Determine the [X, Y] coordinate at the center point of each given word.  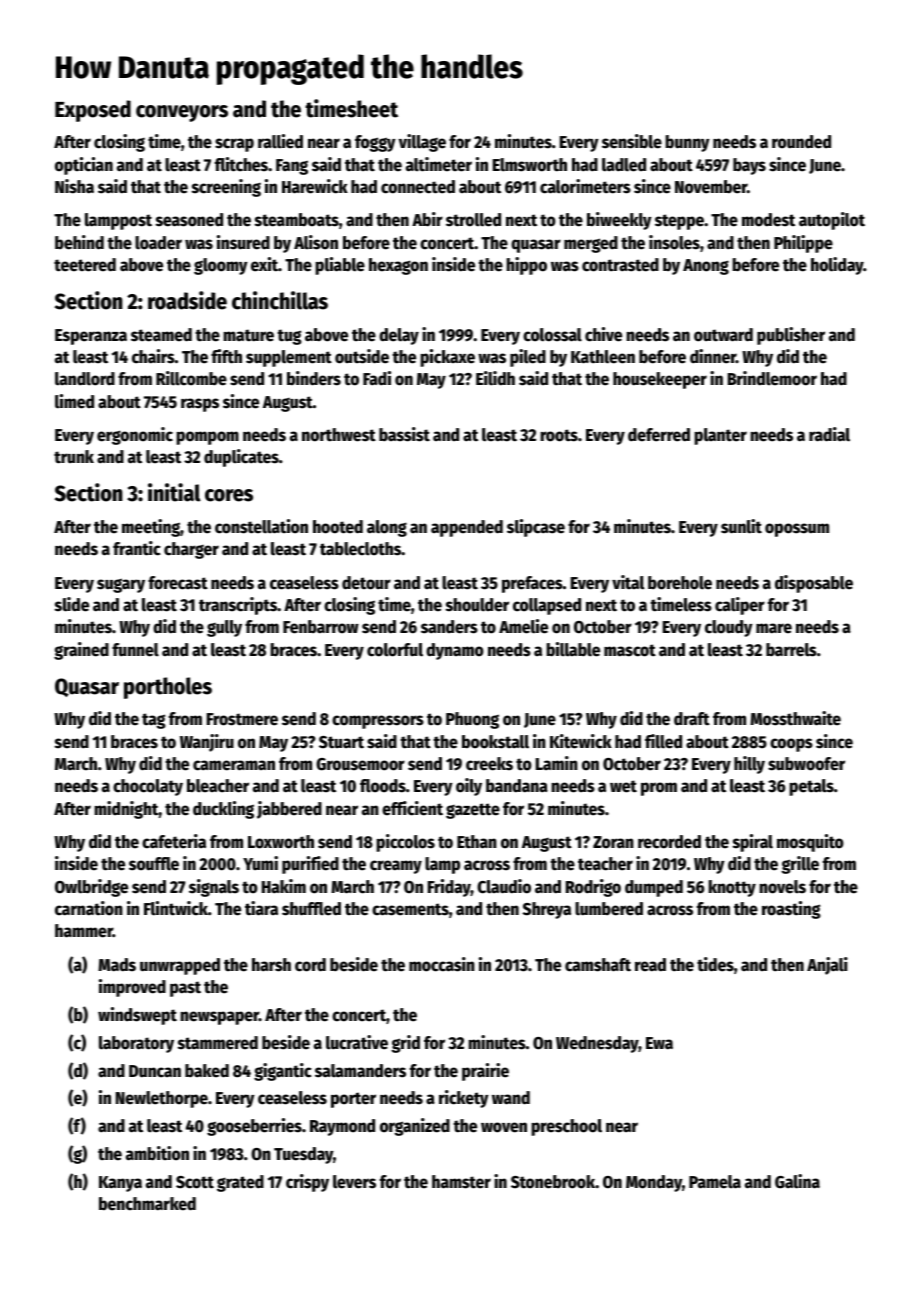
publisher [791, 336]
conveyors [182, 113]
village [422, 143]
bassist [404, 434]
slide [72, 604]
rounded [801, 142]
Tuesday [303, 1155]
